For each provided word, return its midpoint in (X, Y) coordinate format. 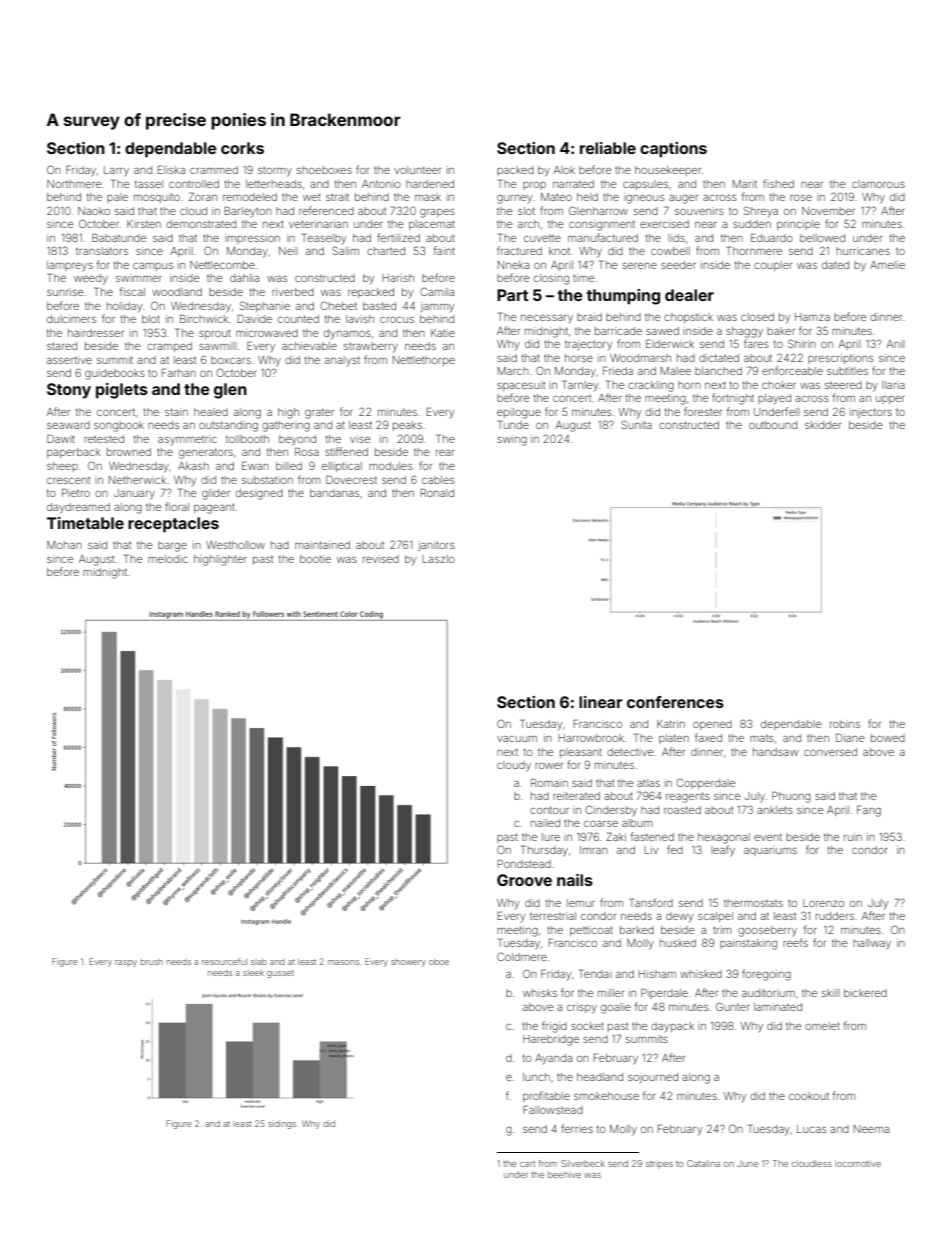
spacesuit (521, 386)
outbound (773, 425)
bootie (315, 559)
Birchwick (204, 318)
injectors (871, 413)
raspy (126, 963)
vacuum (517, 739)
